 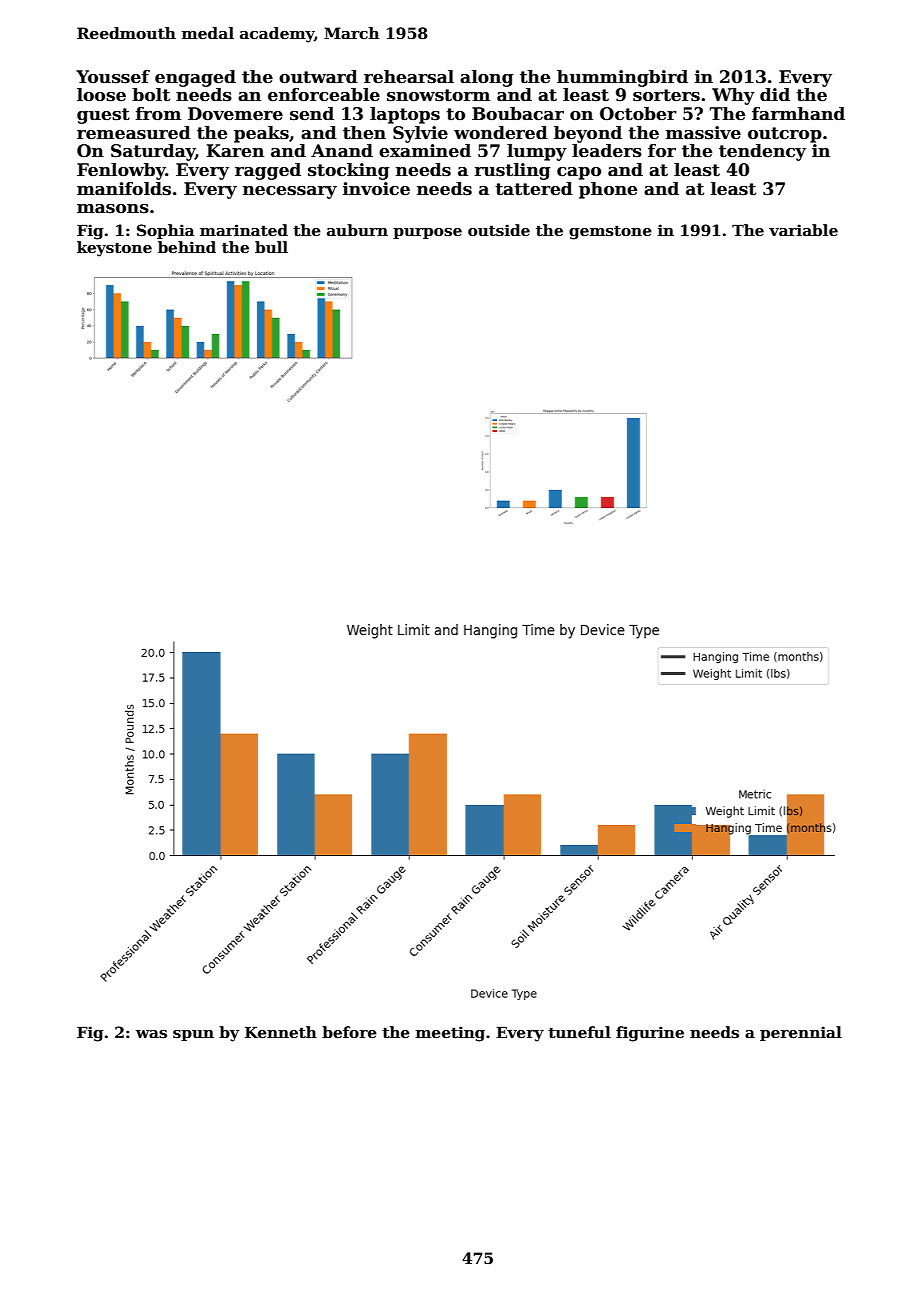 What do you see at coordinates (281, 1032) in the document?
I see `Kenneth` at bounding box center [281, 1032].
